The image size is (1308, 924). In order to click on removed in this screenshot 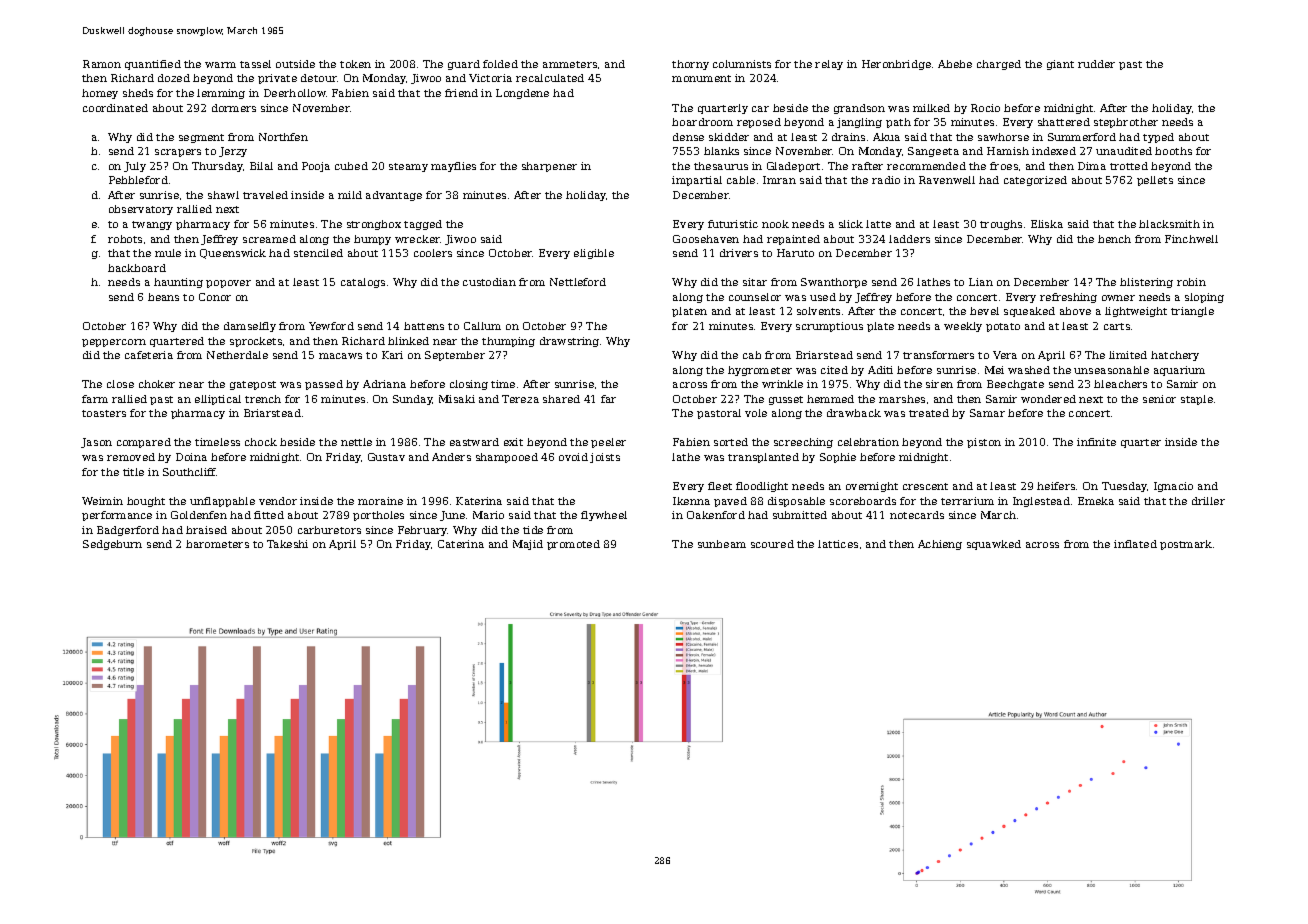, I will do `click(131, 457)`.
